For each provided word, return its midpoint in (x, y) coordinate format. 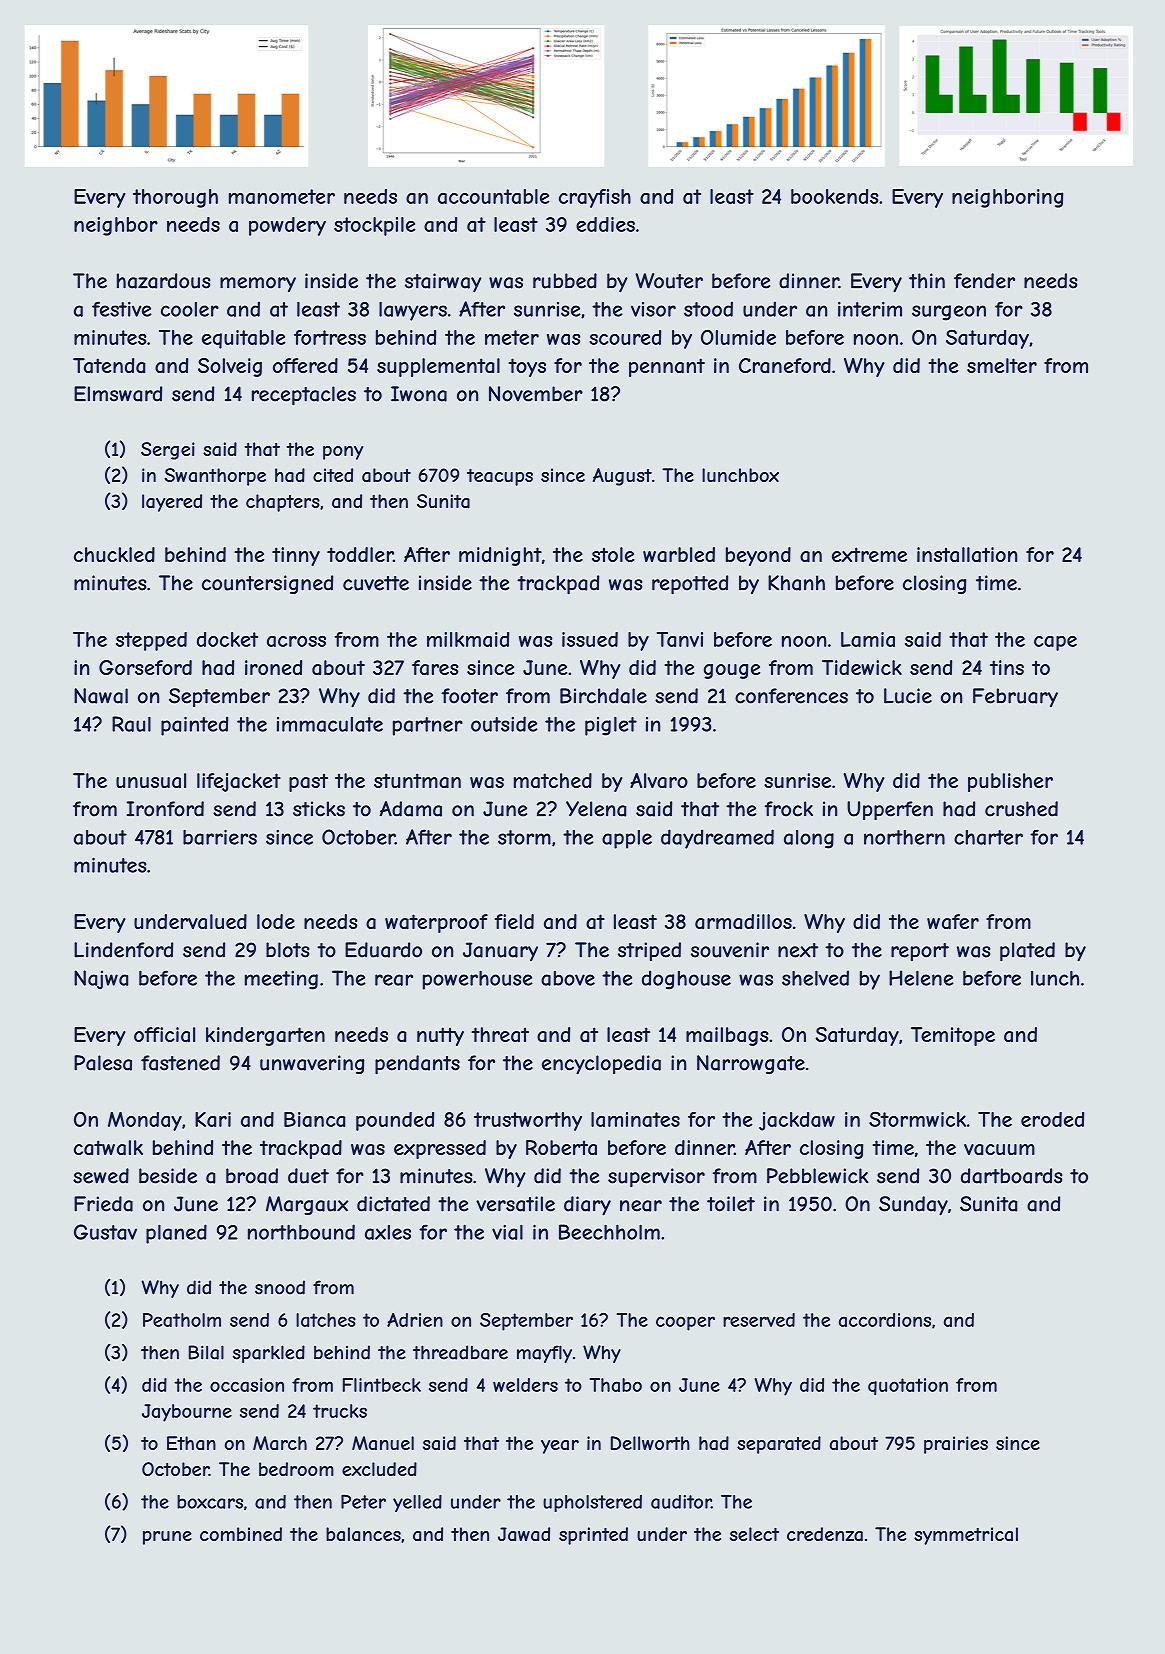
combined (241, 1534)
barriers (220, 837)
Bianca (314, 1119)
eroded (1052, 1119)
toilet (731, 1204)
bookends (835, 196)
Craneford (785, 365)
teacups (500, 477)
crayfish (595, 198)
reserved (759, 1320)
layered (172, 503)
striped (649, 951)
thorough (175, 198)
